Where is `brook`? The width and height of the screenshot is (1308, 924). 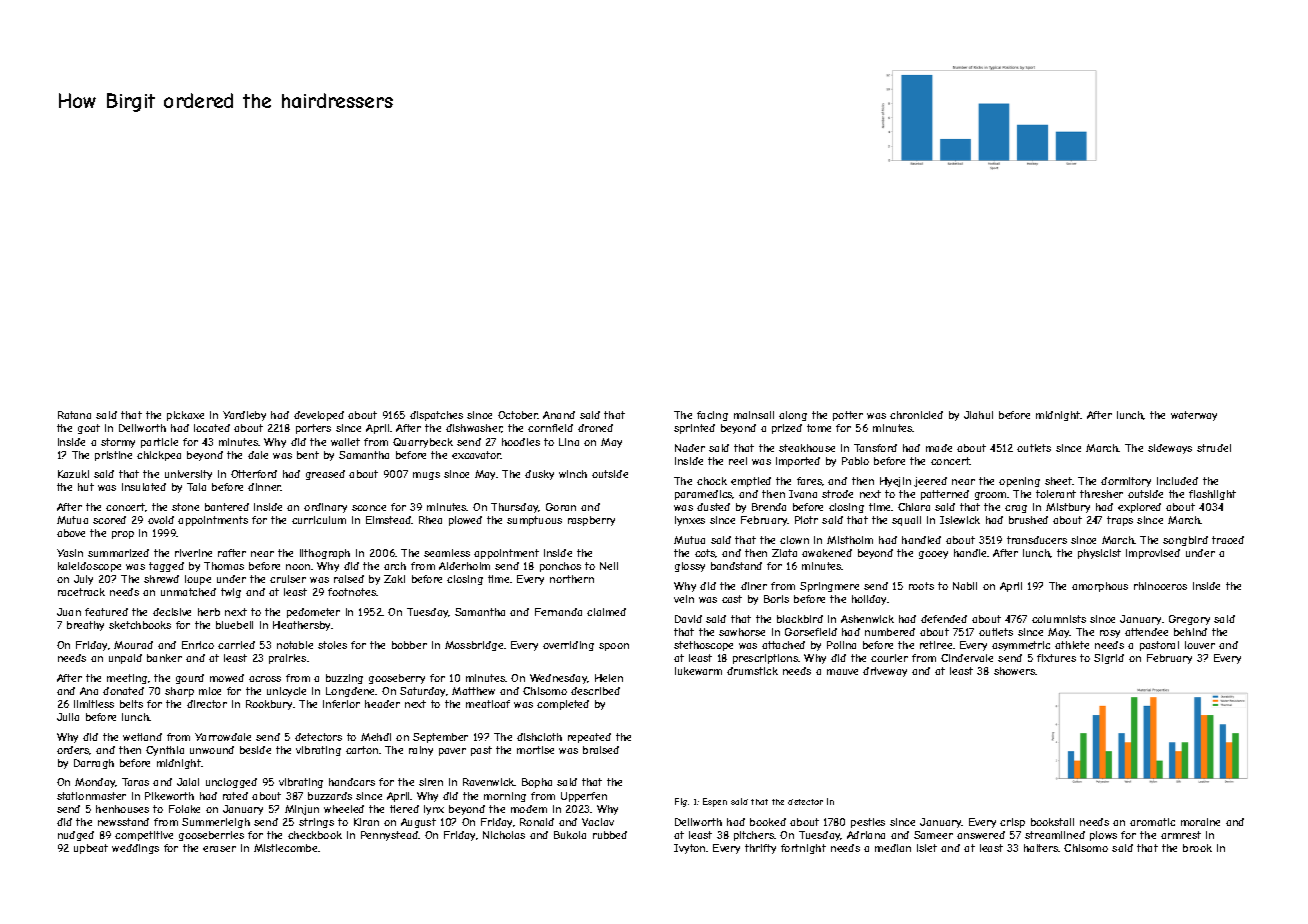
brook is located at coordinates (1197, 848).
